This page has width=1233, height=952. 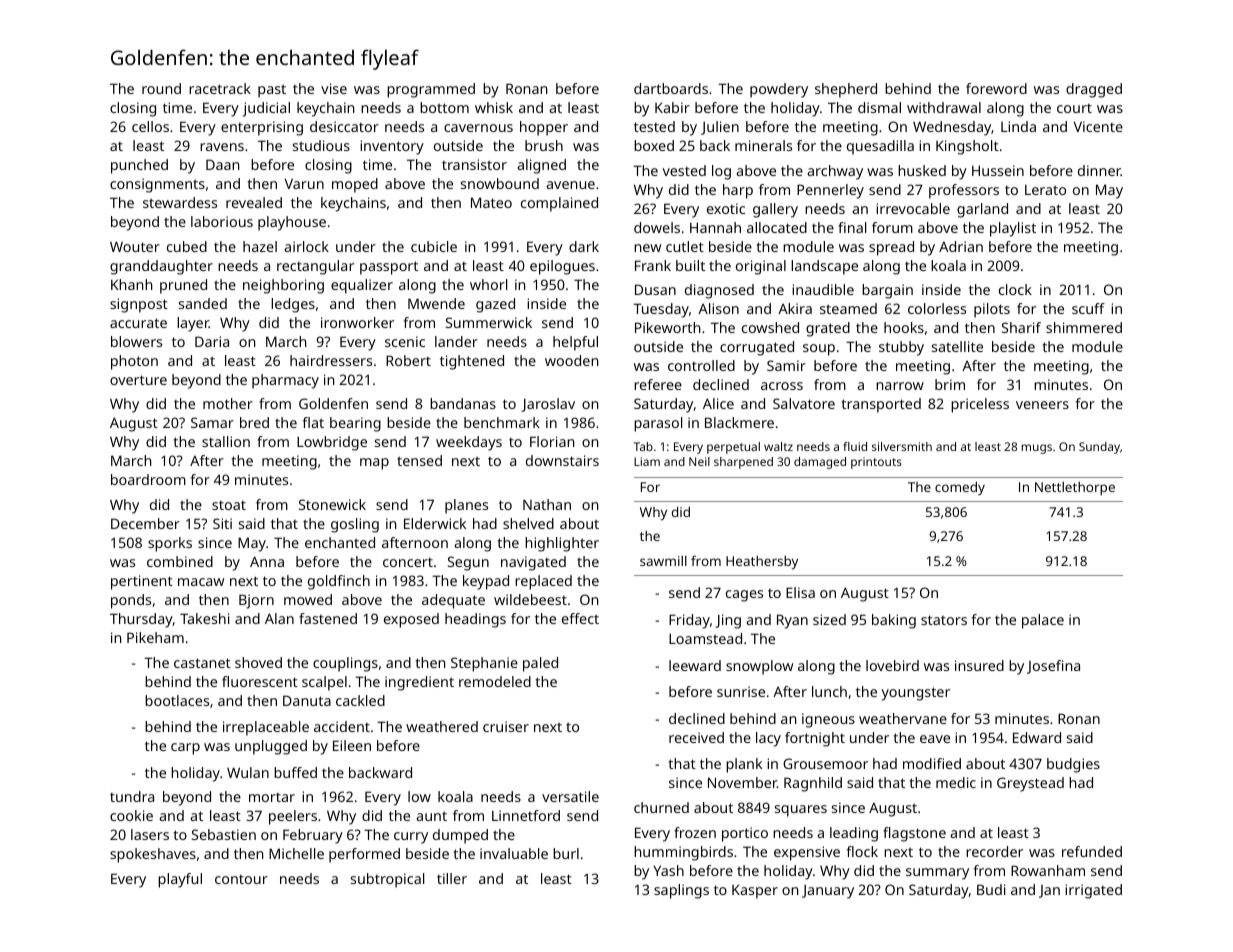 What do you see at coordinates (258, 662) in the page?
I see `shoved` at bounding box center [258, 662].
